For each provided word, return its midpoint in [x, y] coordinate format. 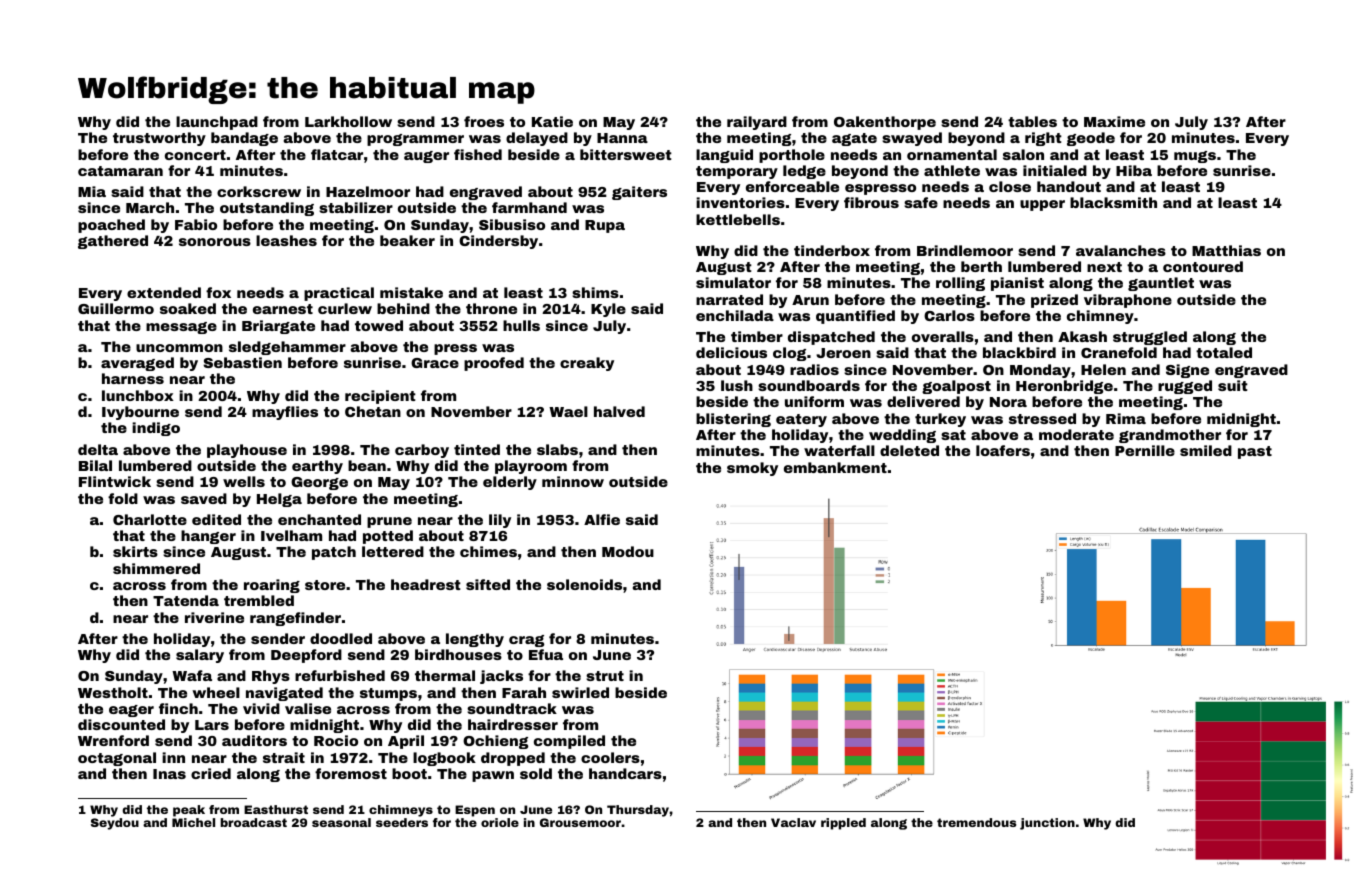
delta [98, 449]
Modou [628, 551]
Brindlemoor [965, 250]
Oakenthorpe [885, 123]
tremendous [976, 822]
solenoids [584, 584]
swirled [580, 692]
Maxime [1114, 121]
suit [1233, 385]
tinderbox [832, 250]
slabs [557, 449]
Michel [193, 822]
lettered [393, 551]
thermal [445, 675]
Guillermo [116, 308]
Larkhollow [348, 121]
